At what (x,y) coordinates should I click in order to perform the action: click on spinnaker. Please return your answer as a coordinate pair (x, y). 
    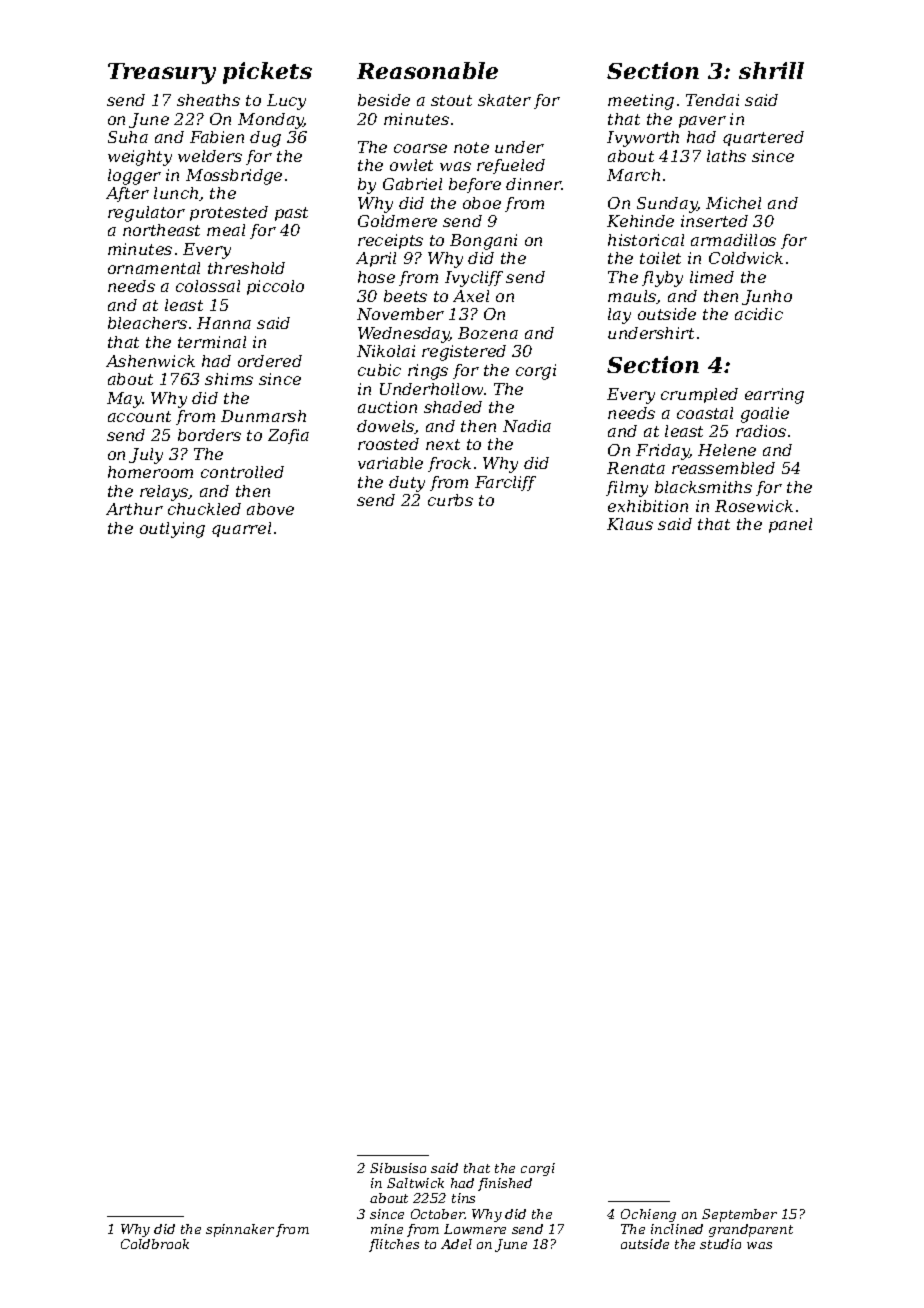
    Looking at the image, I should click on (240, 1230).
